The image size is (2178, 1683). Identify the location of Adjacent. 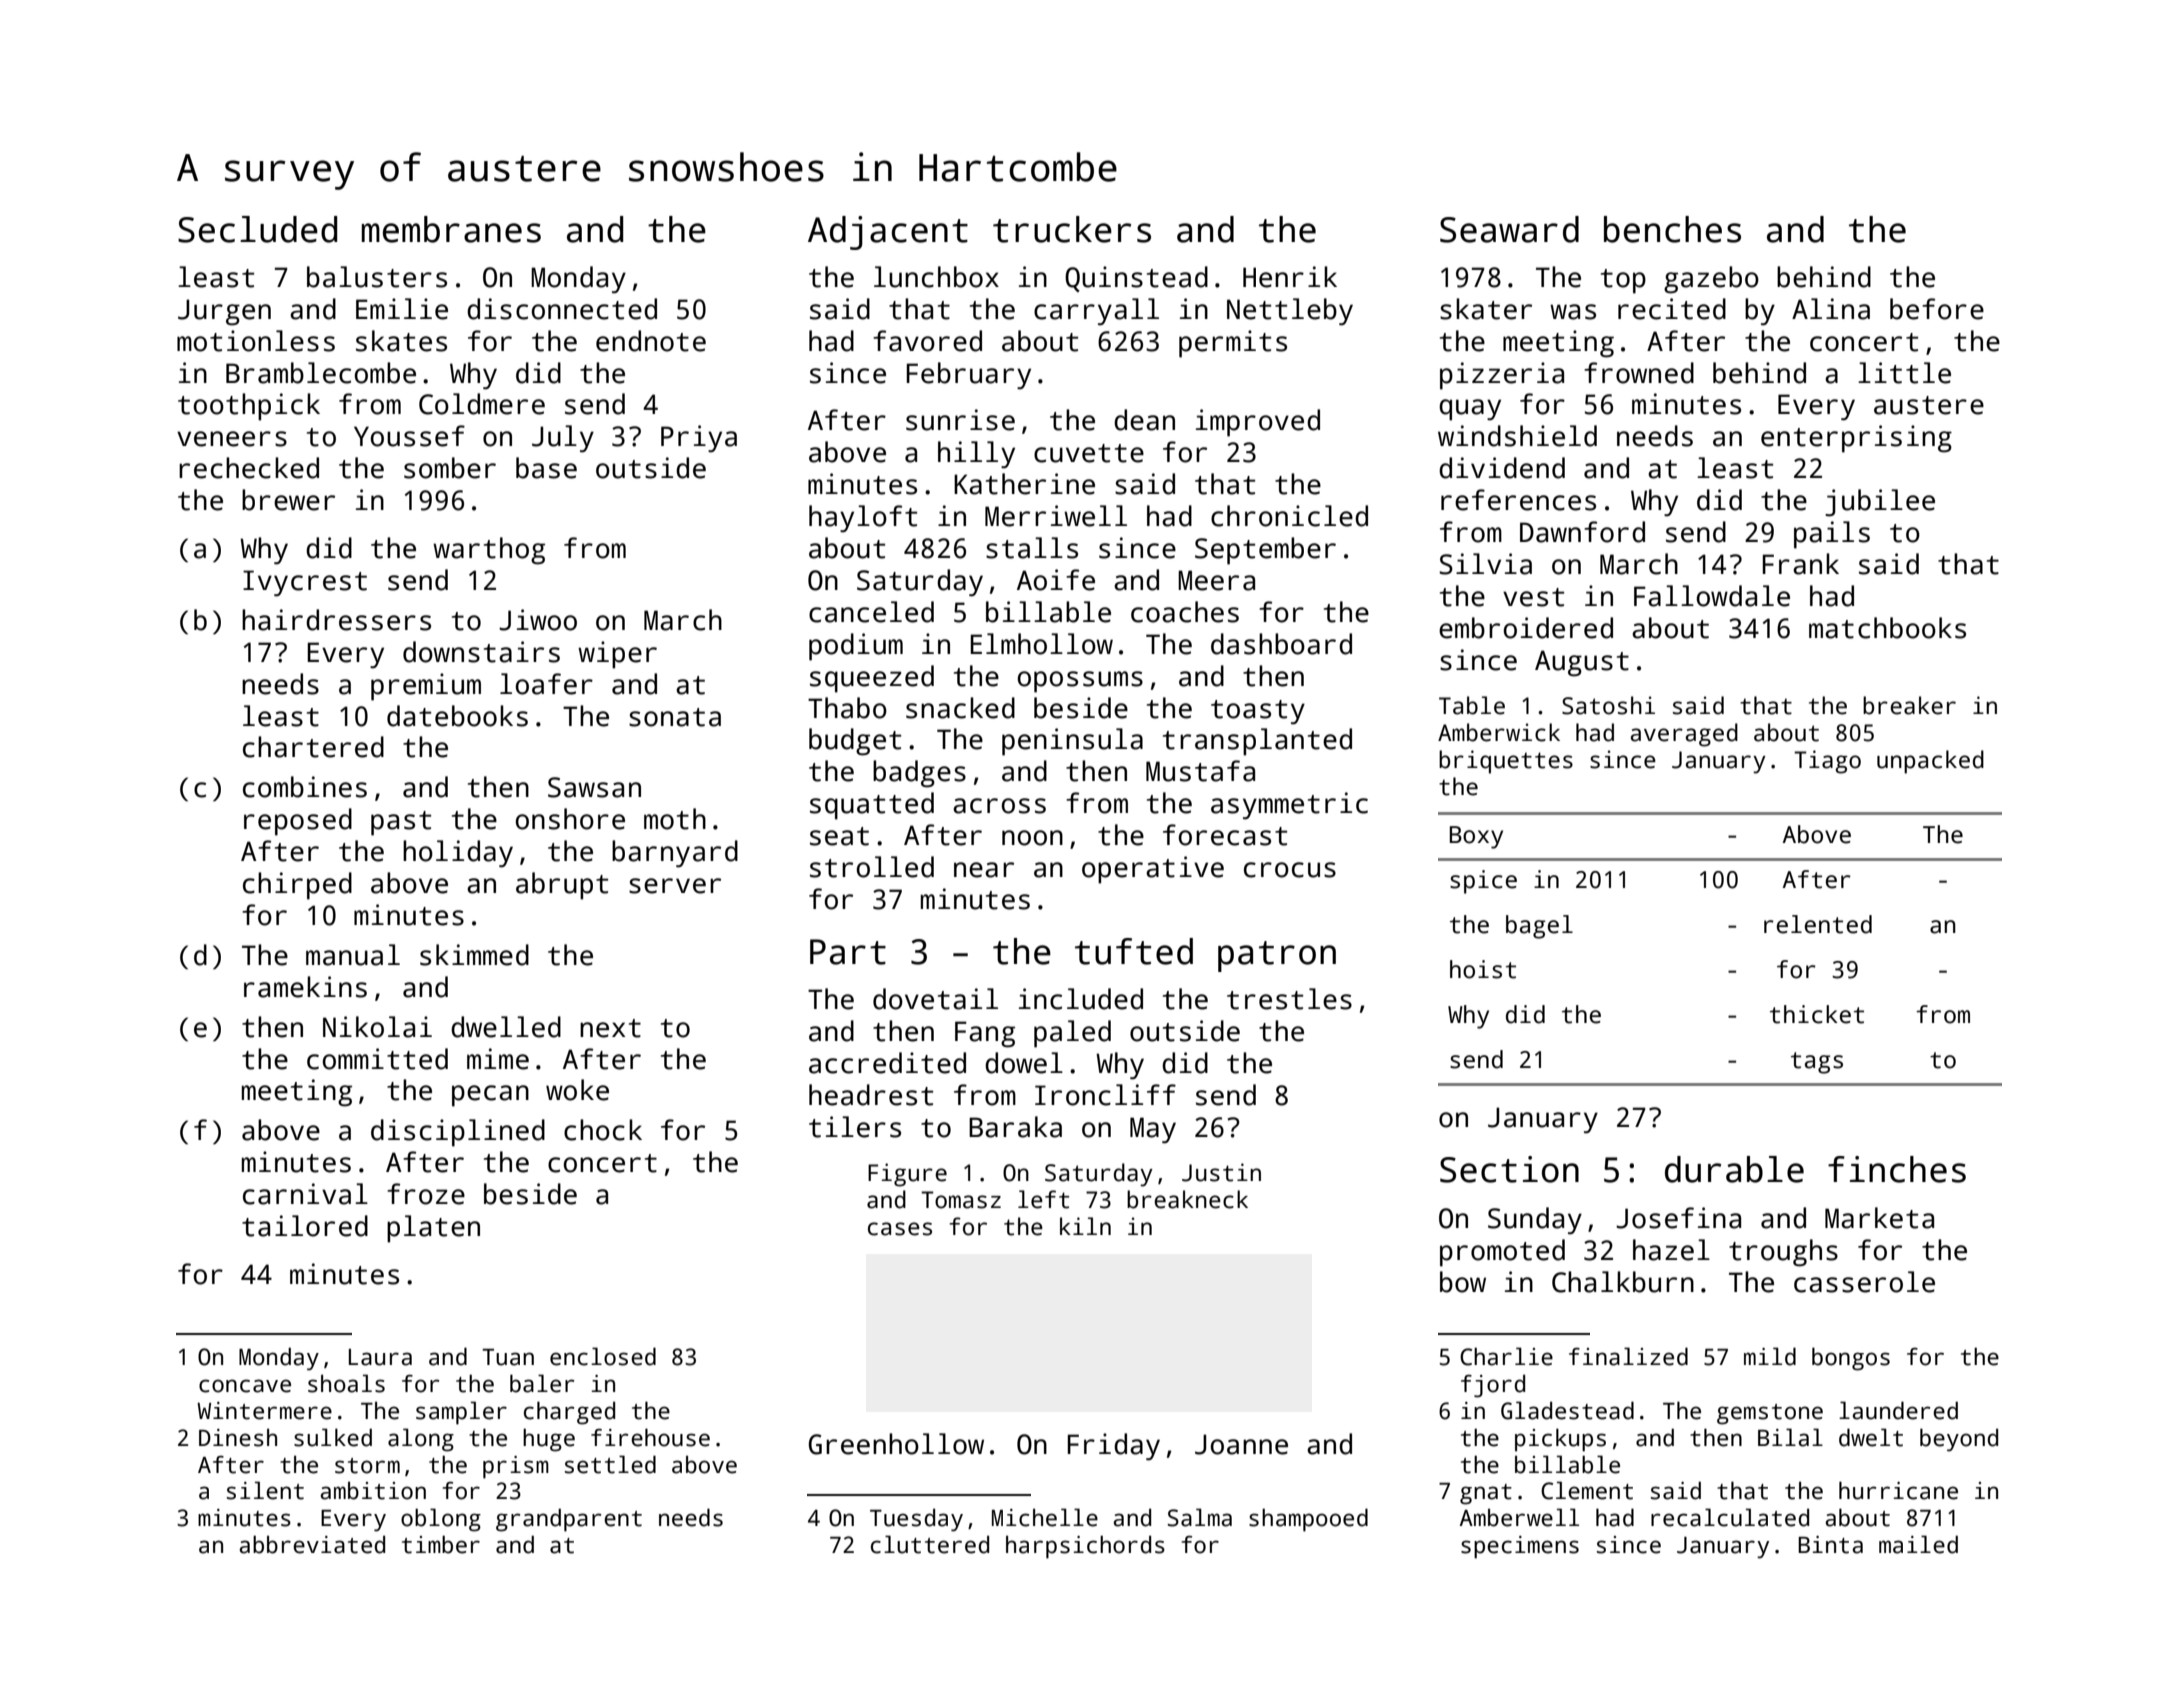
(888, 233).
